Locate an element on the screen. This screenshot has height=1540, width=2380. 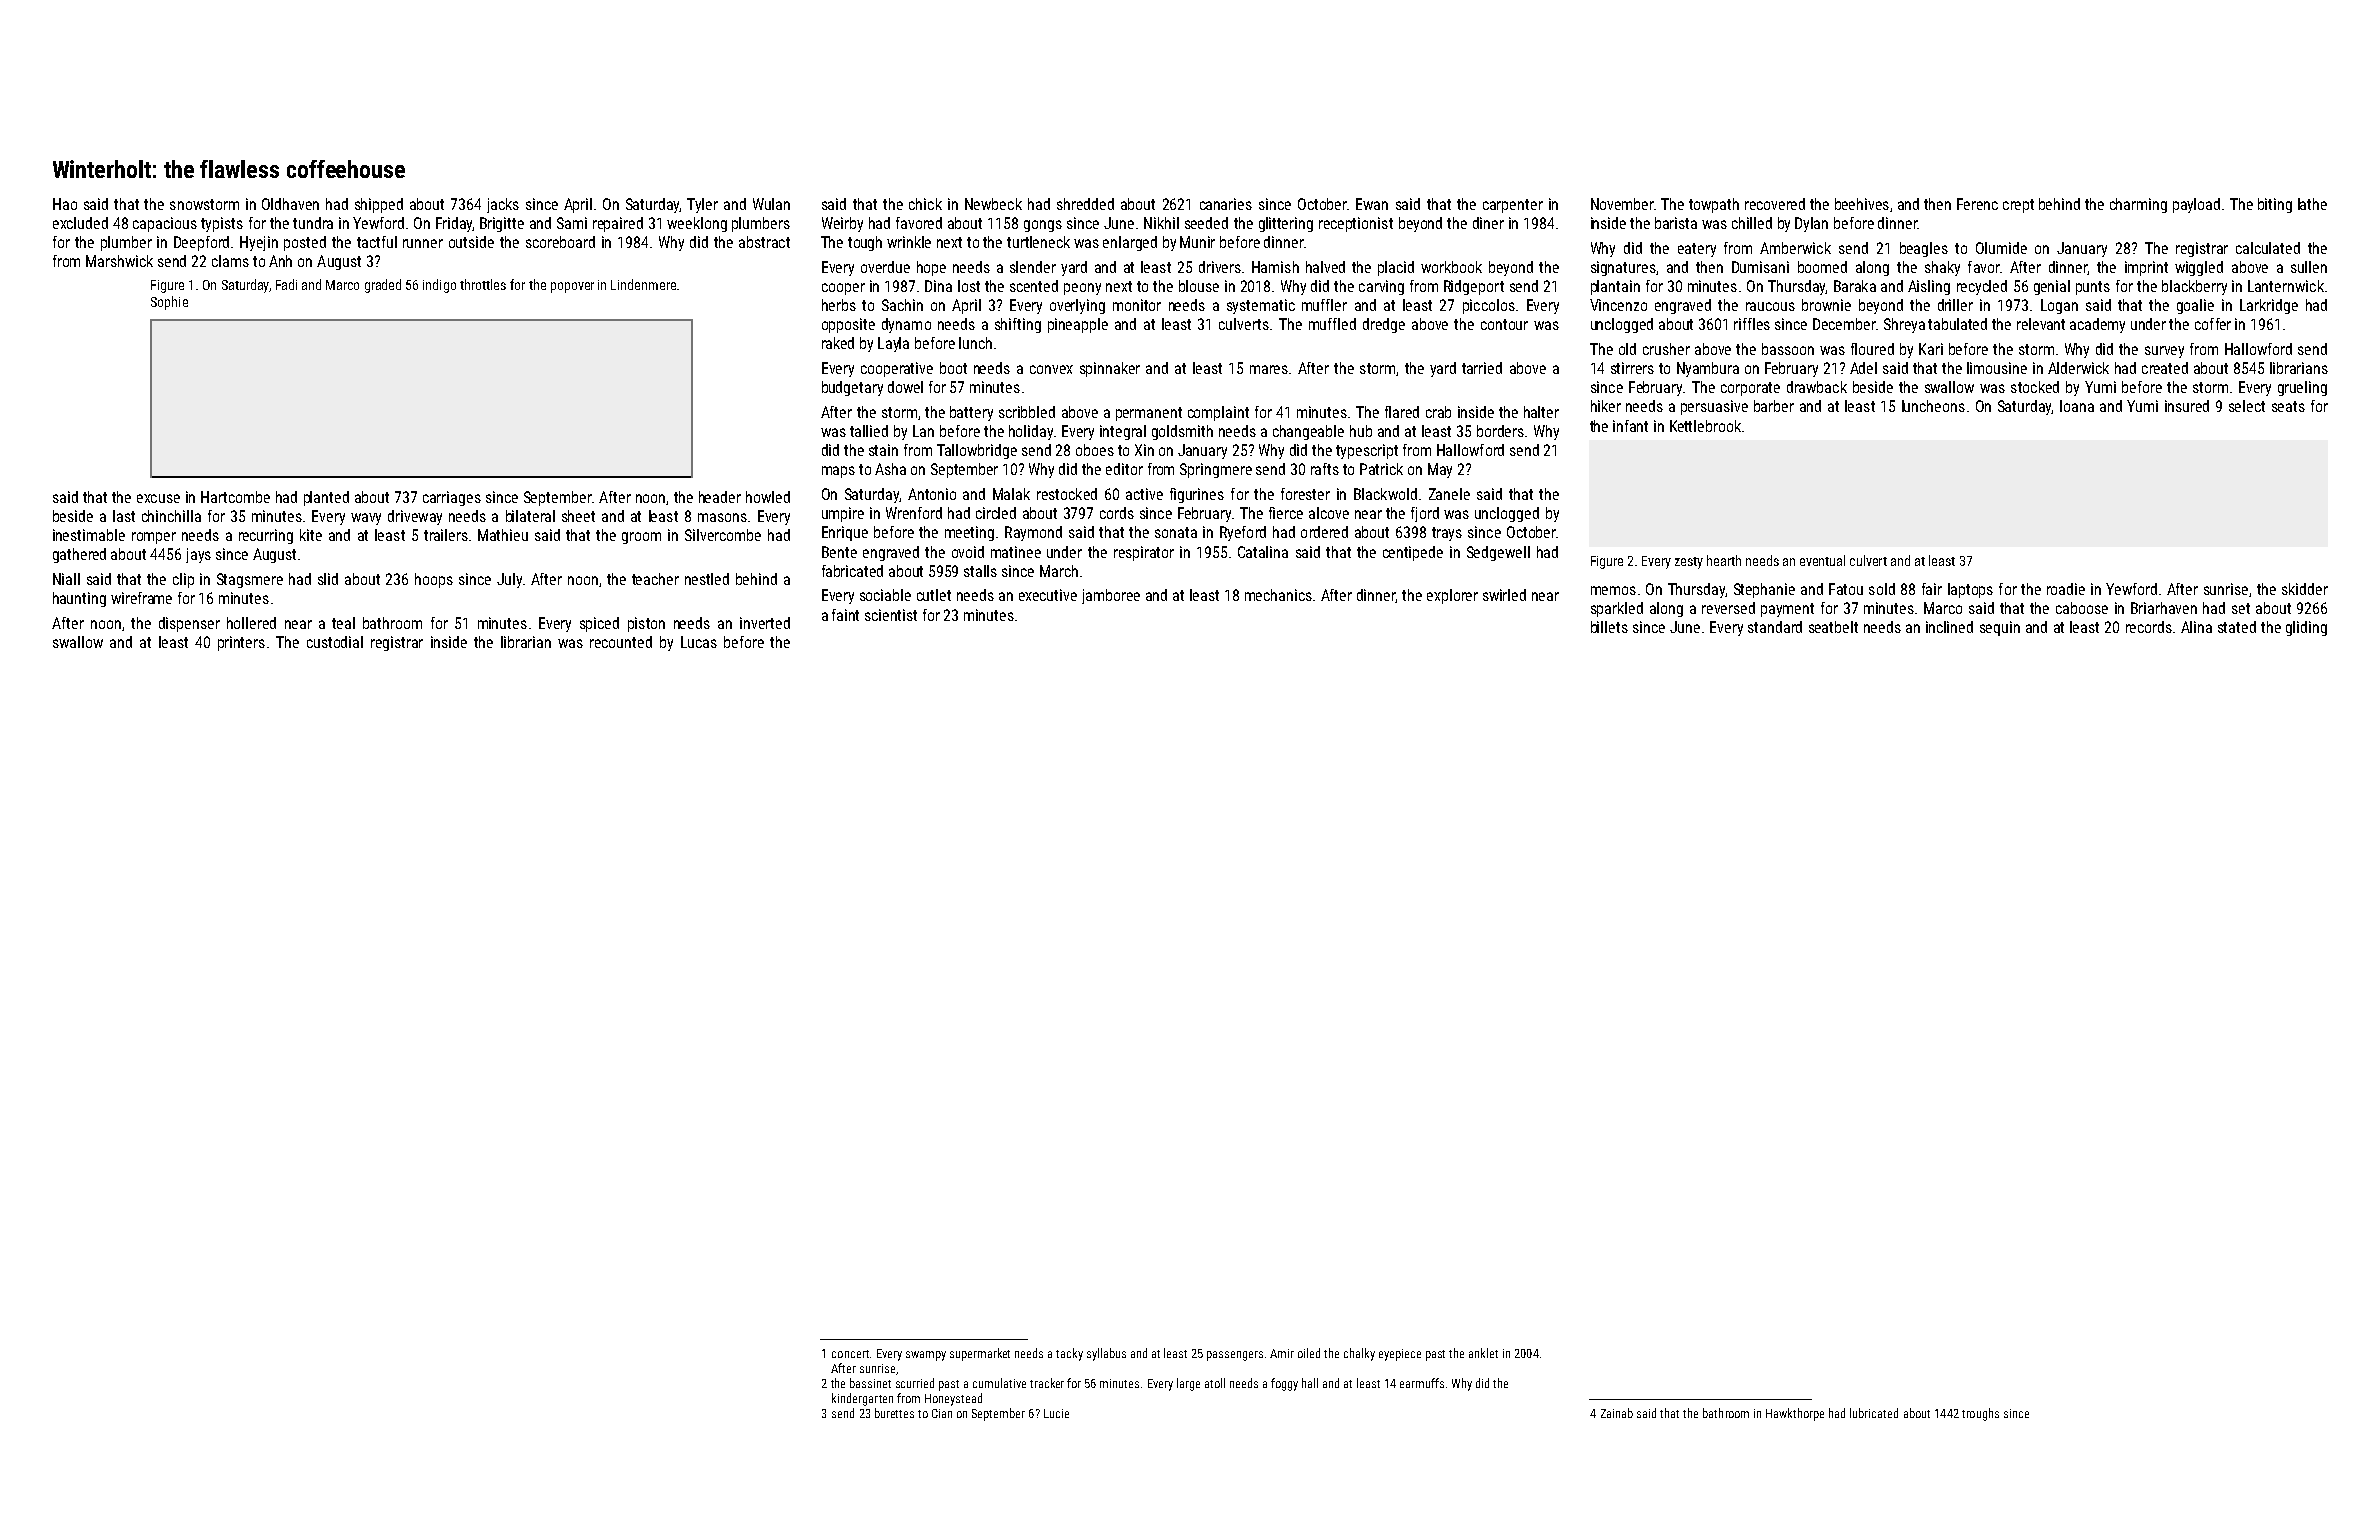
driller is located at coordinates (1955, 305).
